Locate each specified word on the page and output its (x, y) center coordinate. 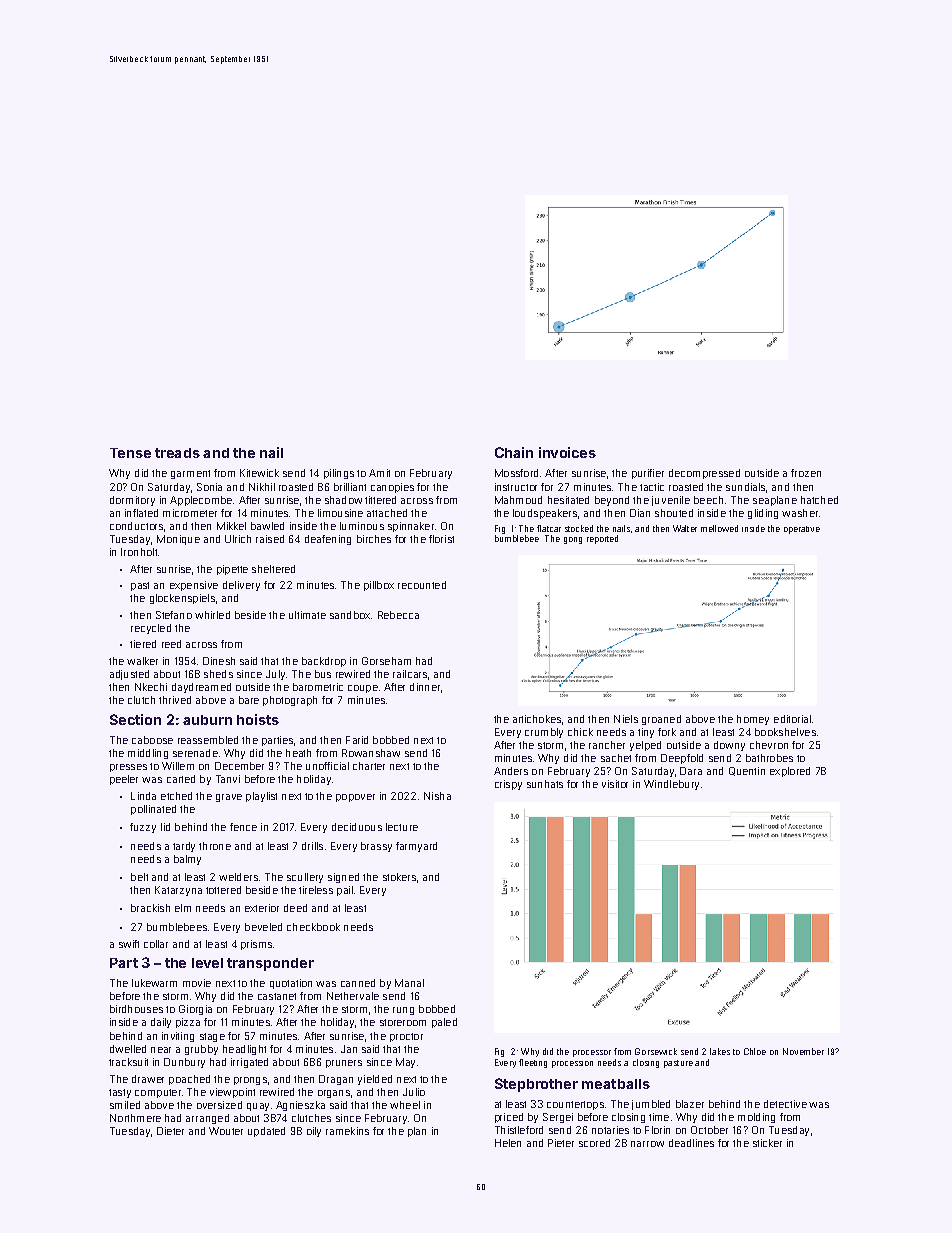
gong (573, 540)
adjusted (129, 675)
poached (189, 1080)
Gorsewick (656, 1051)
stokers (399, 877)
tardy (184, 847)
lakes (720, 1051)
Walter (685, 528)
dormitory (132, 501)
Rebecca (398, 615)
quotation (291, 984)
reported (602, 539)
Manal (409, 983)
